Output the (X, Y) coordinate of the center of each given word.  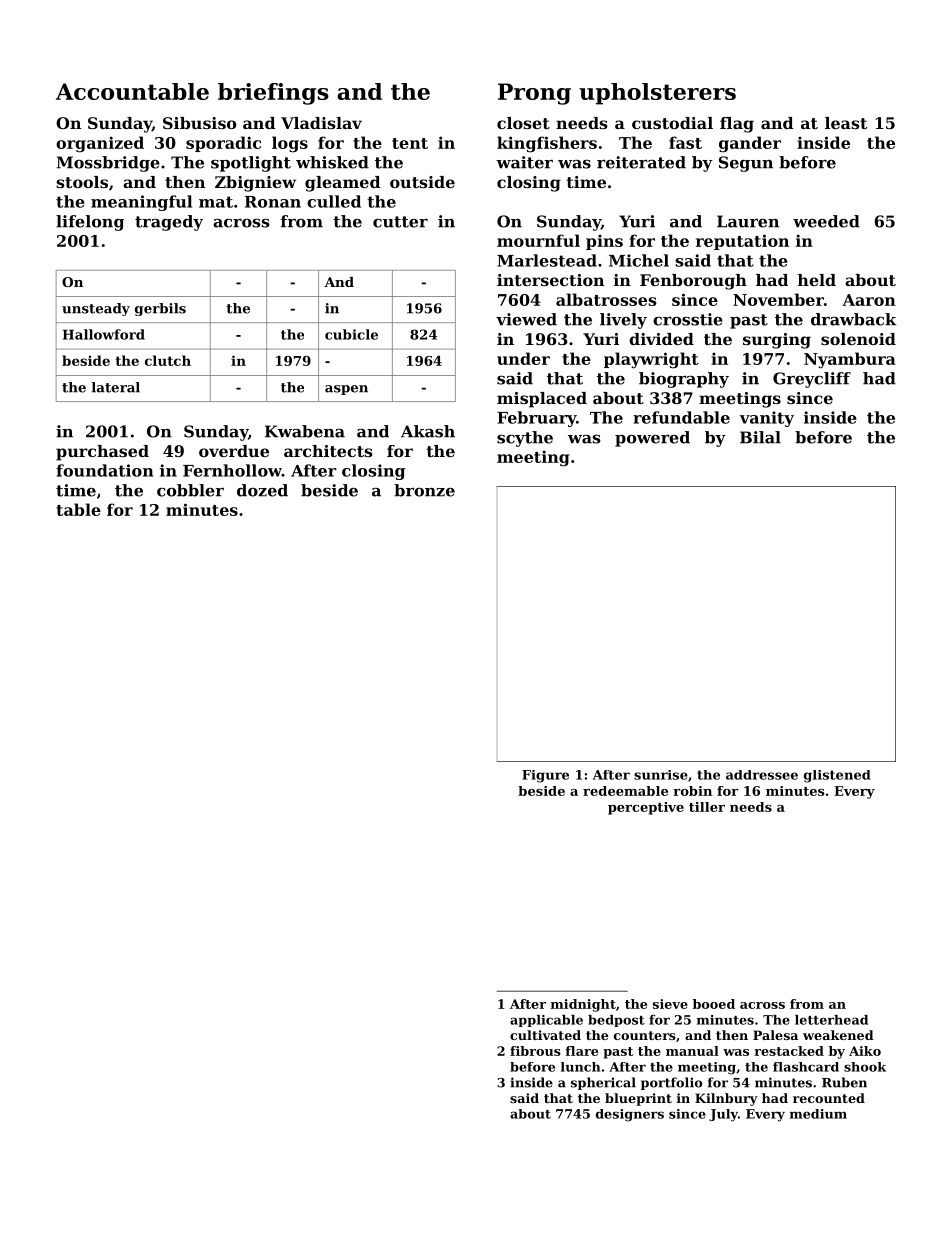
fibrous (535, 1051)
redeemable (625, 791)
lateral (116, 387)
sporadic (223, 144)
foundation (104, 470)
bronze (424, 490)
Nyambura (850, 360)
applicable (546, 1021)
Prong (534, 94)
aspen (346, 390)
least (846, 123)
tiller (707, 807)
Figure (545, 776)
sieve (670, 1004)
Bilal (760, 437)
